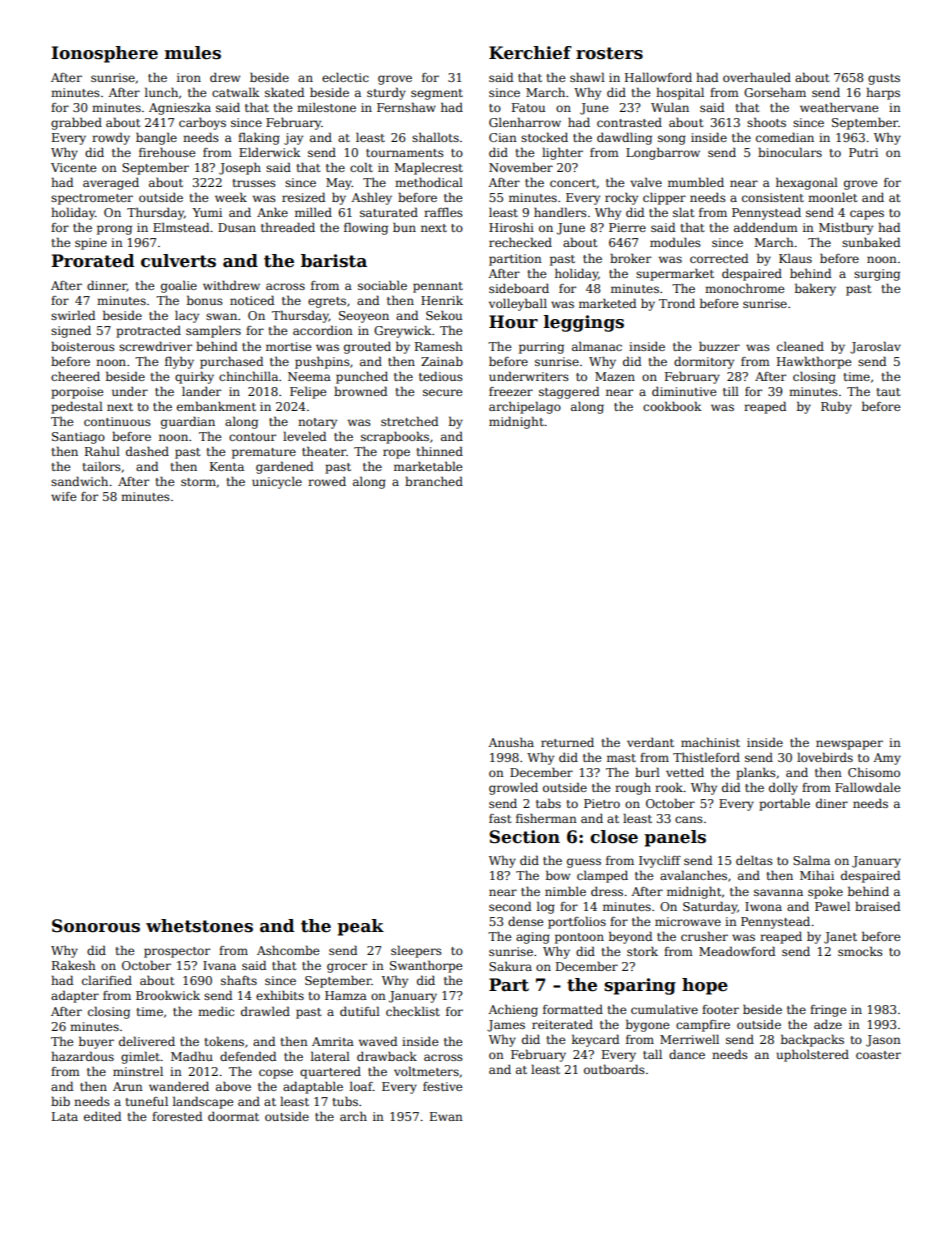 The image size is (952, 1233). What do you see at coordinates (269, 152) in the document?
I see `Elderwick` at bounding box center [269, 152].
